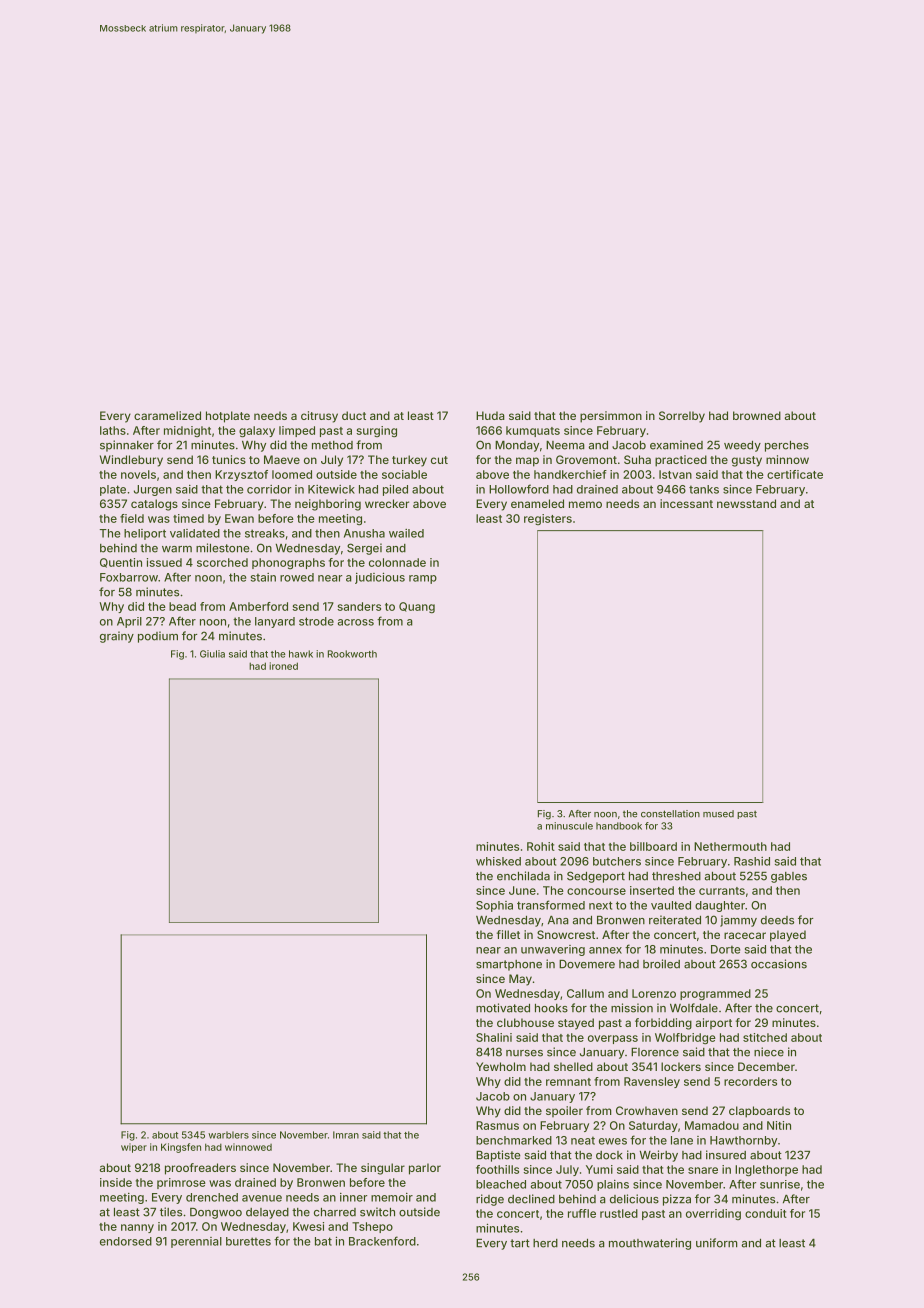  I want to click on Saturday, so click(653, 1126).
